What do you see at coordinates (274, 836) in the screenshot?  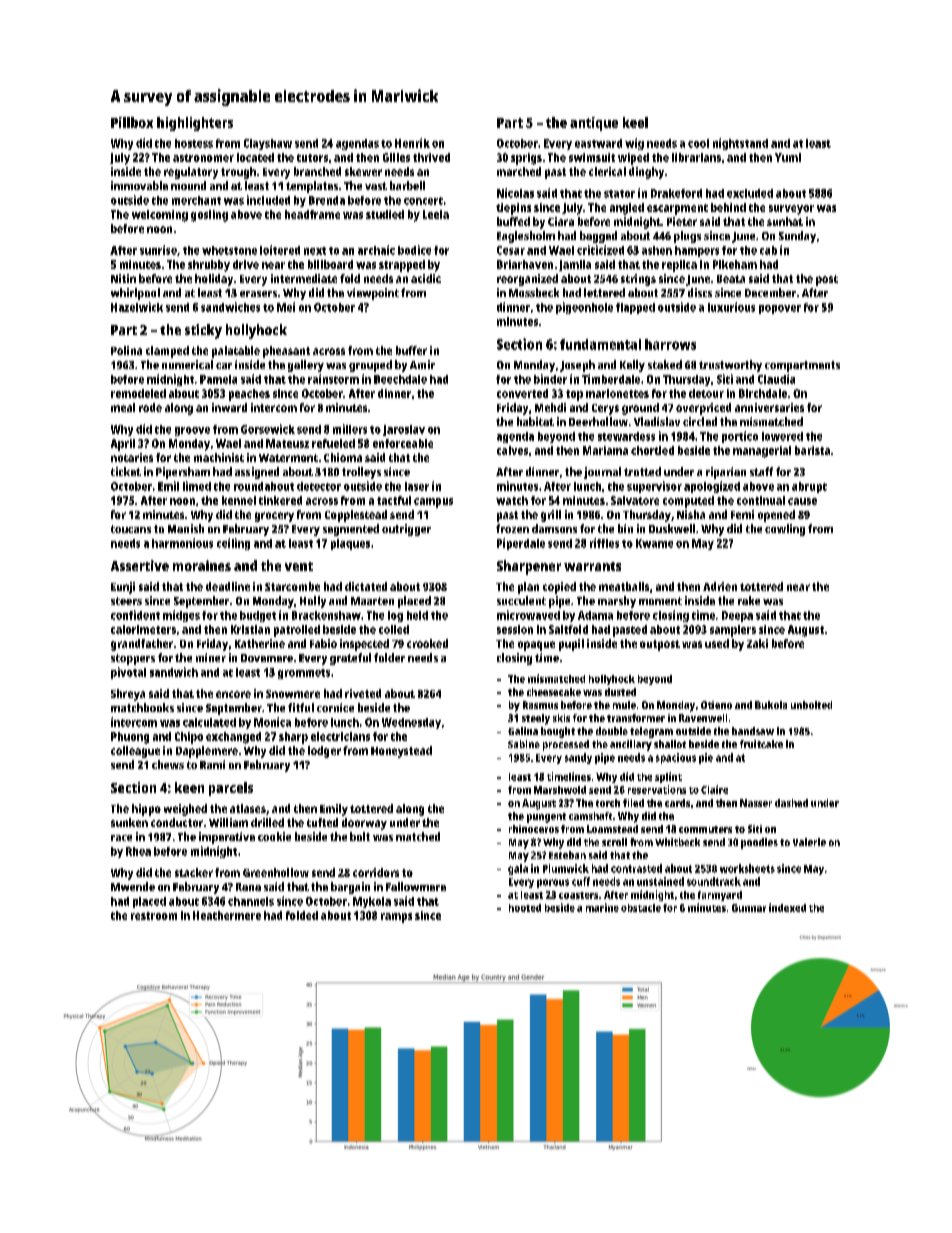 I see `cookie` at bounding box center [274, 836].
